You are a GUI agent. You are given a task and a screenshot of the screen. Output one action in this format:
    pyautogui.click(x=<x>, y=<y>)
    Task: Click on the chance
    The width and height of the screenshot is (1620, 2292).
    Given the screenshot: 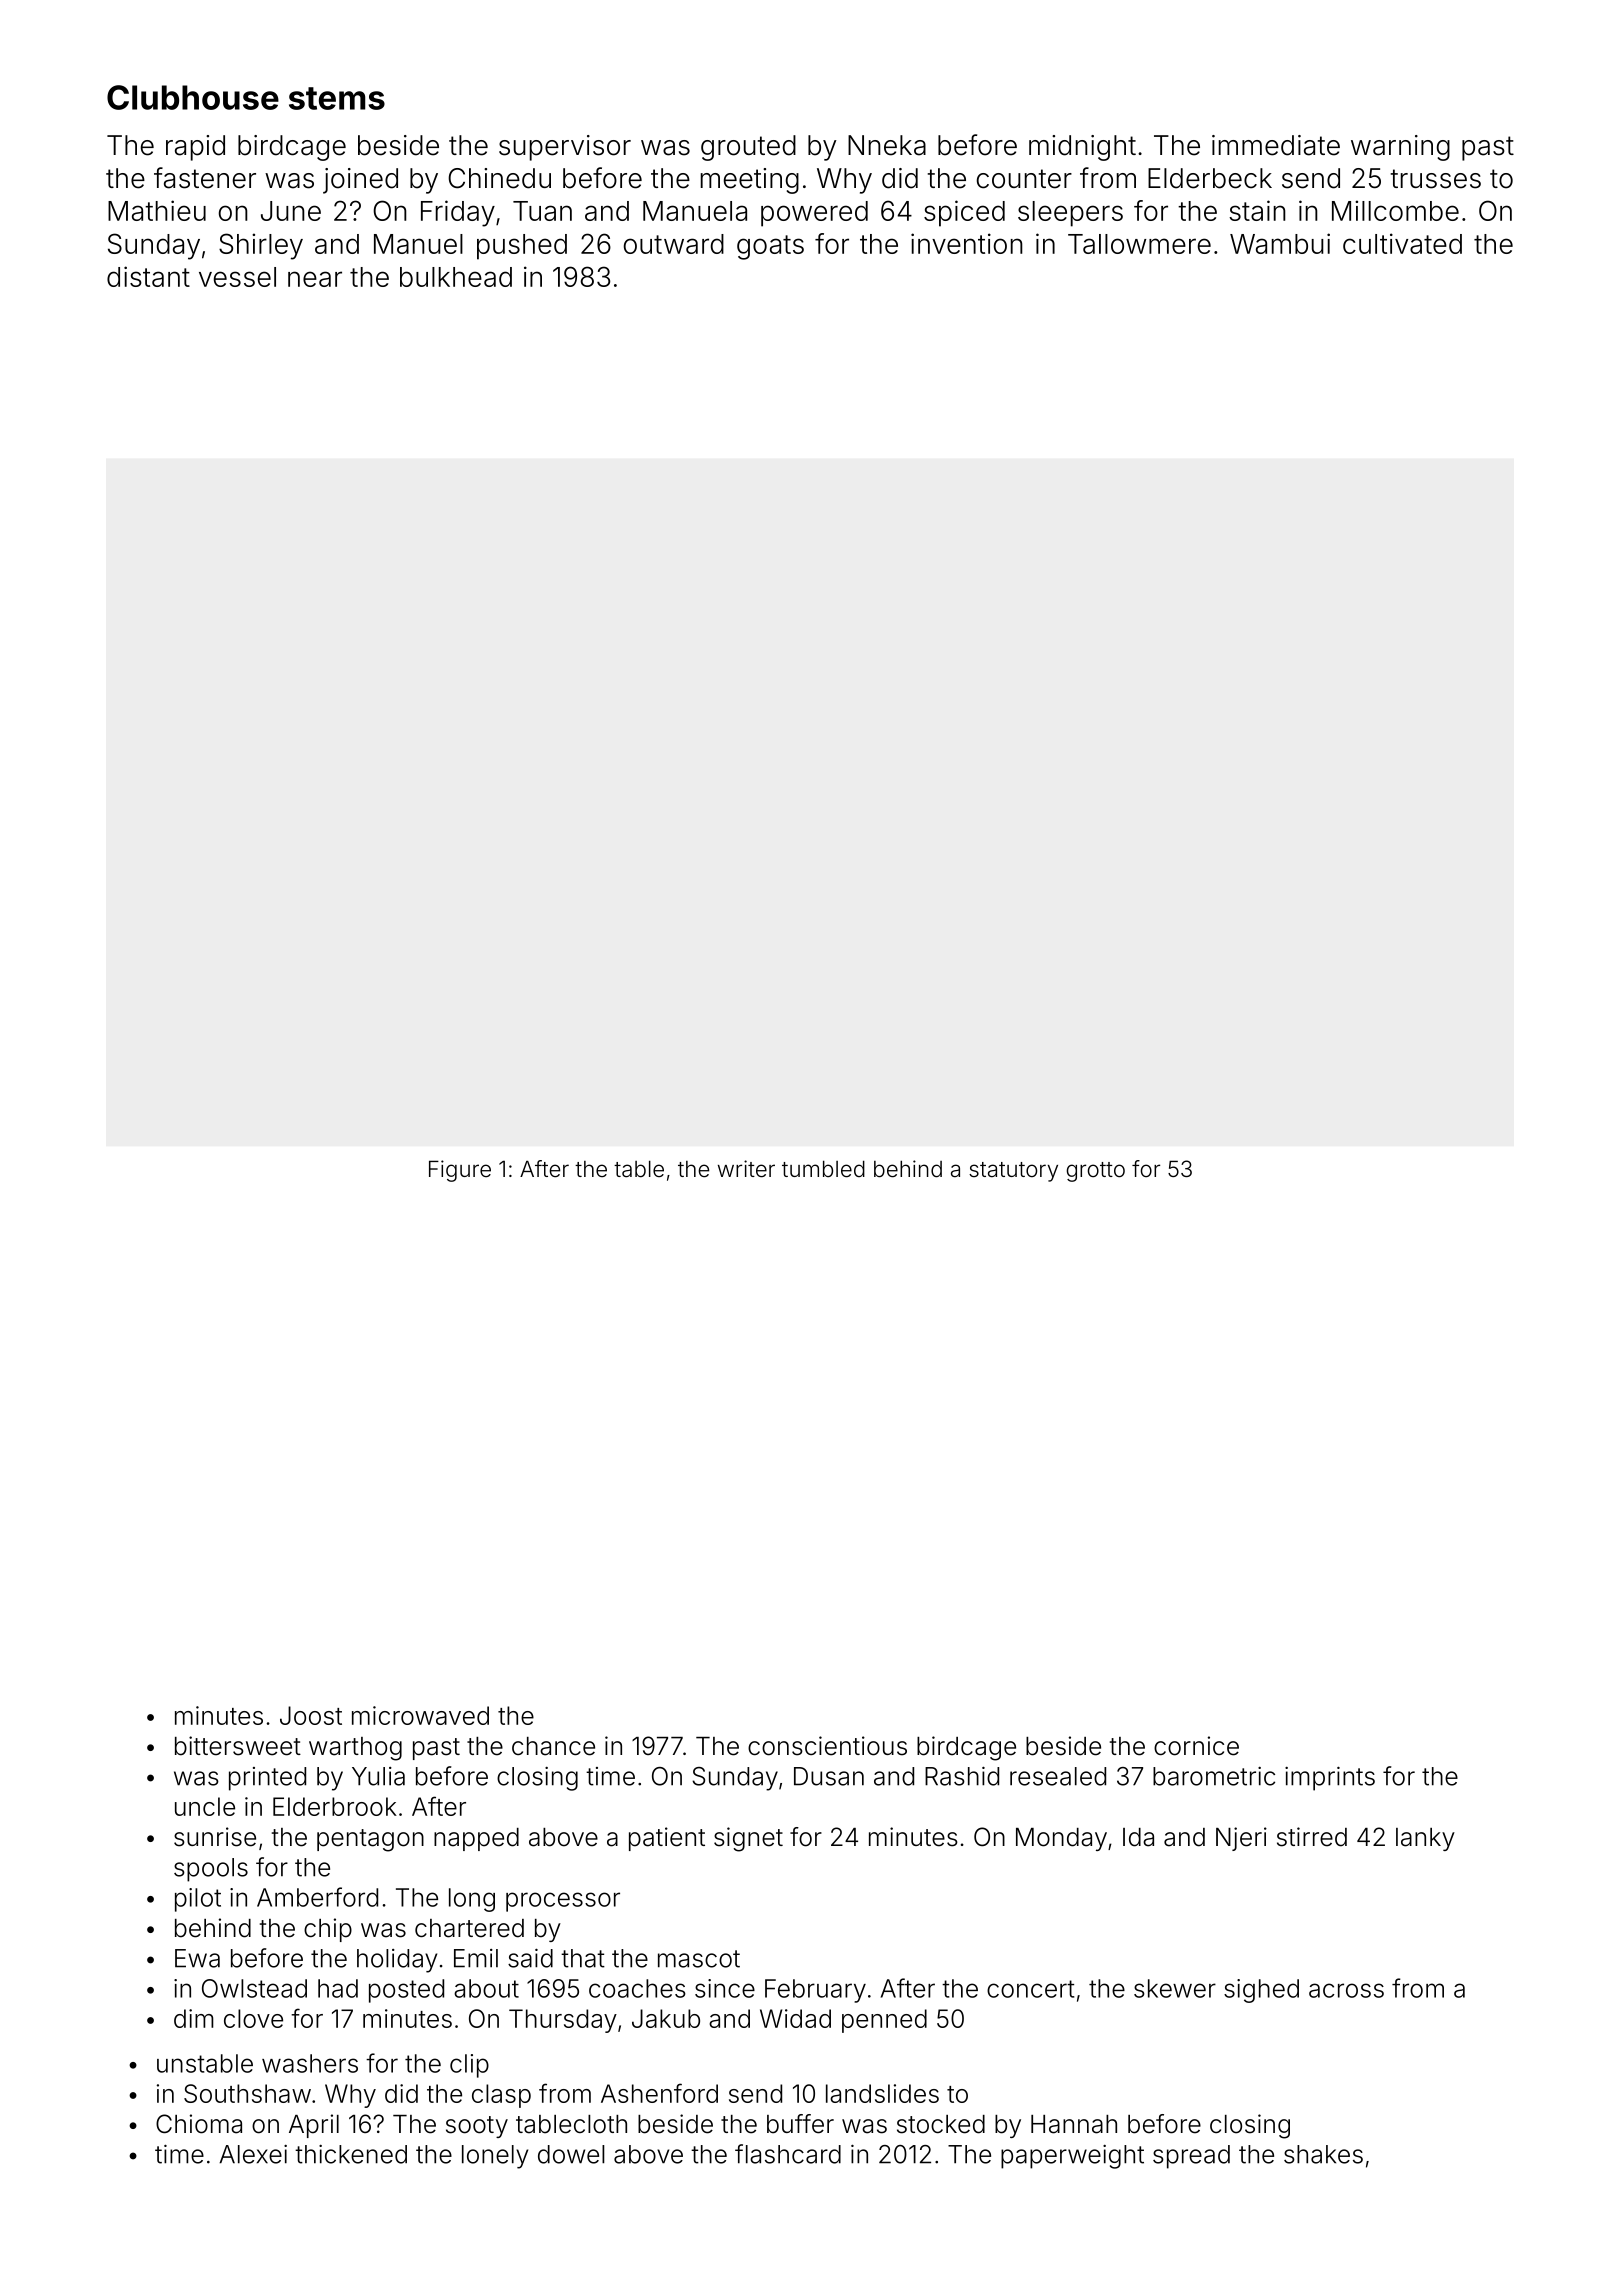 What is the action you would take?
    pyautogui.click(x=553, y=1746)
